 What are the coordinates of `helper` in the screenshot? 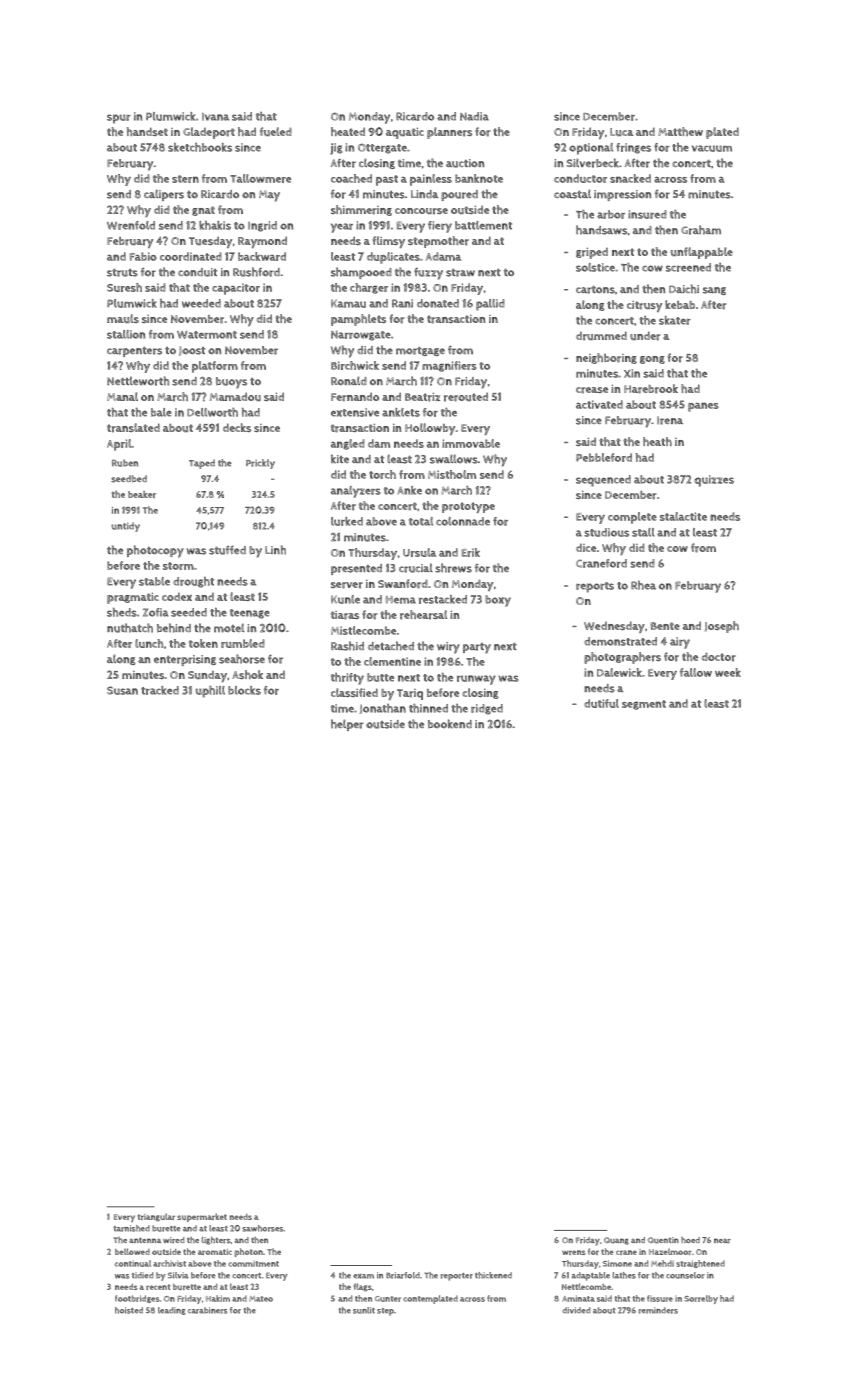 It's located at (347, 725).
